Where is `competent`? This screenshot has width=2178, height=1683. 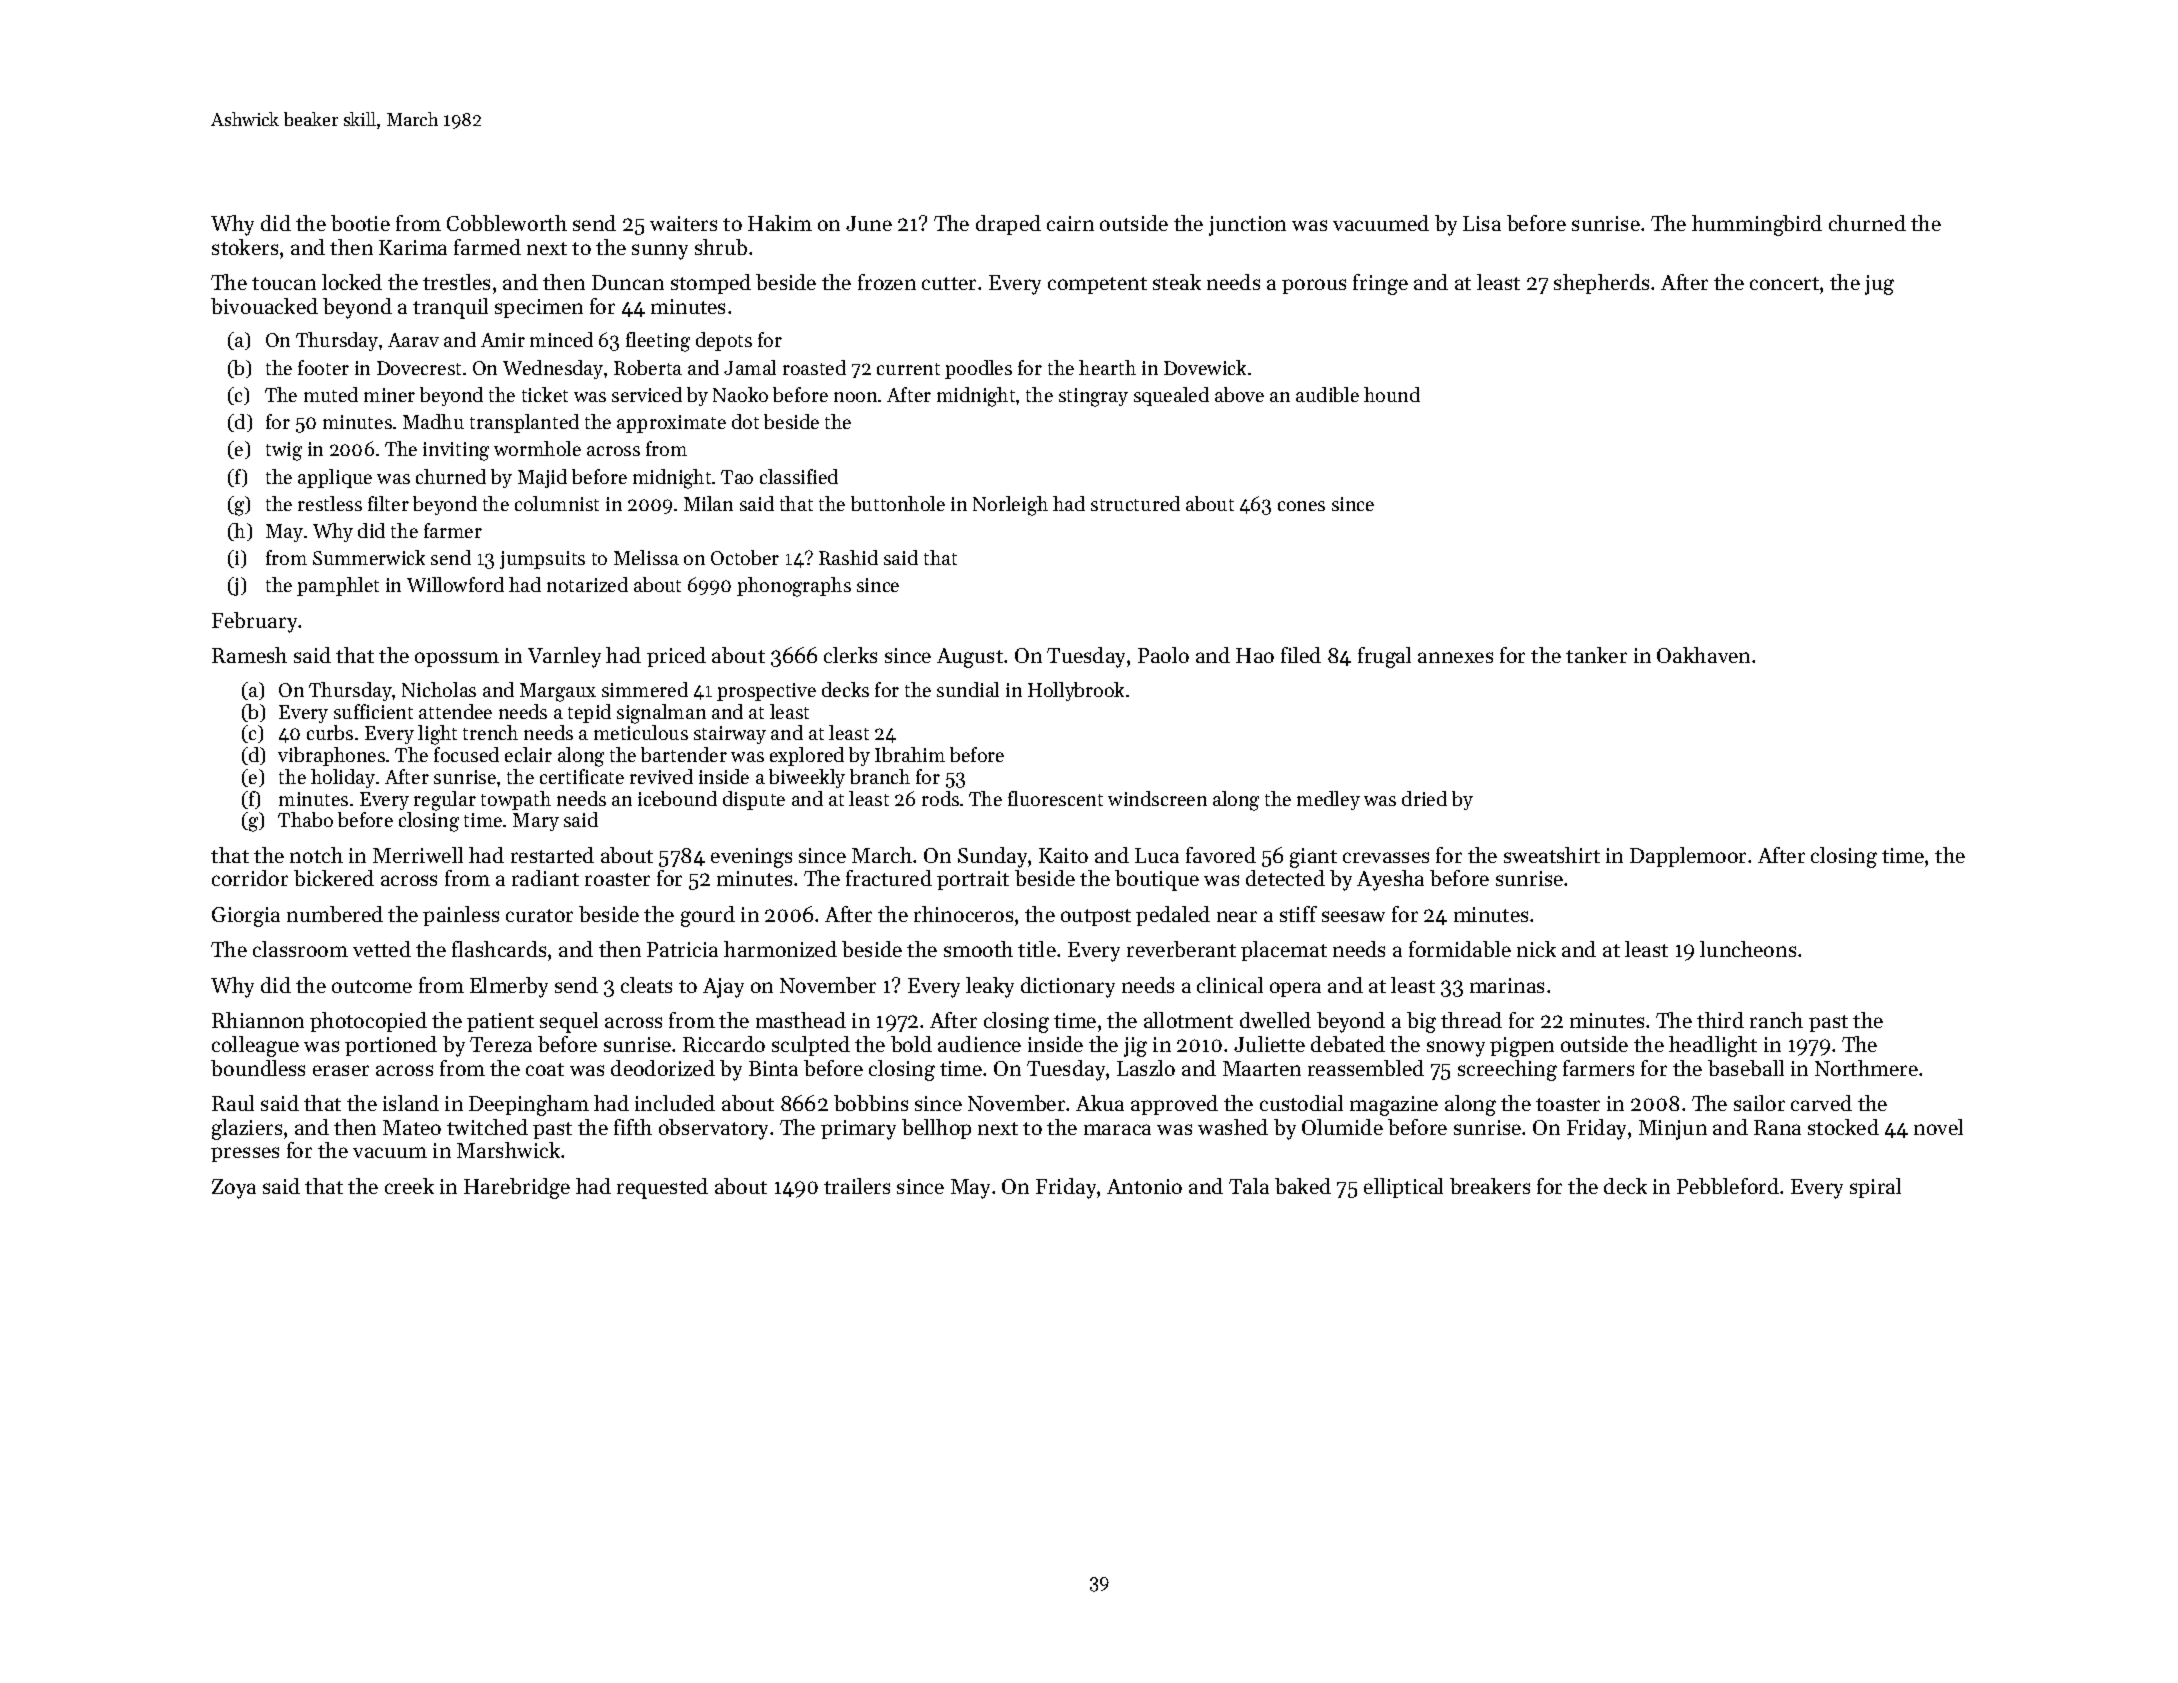
competent is located at coordinates (1097, 285).
